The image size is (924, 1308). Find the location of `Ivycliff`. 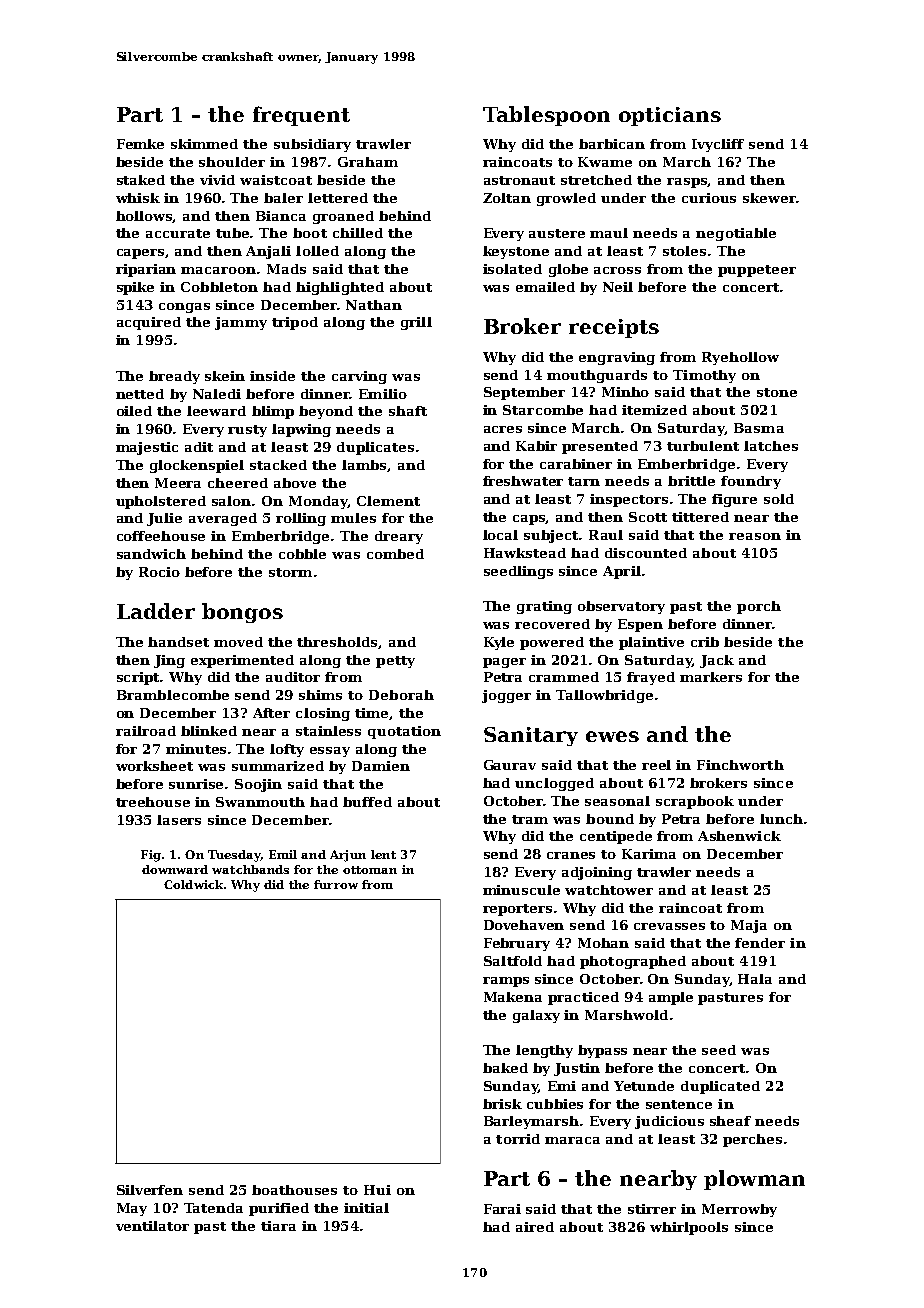

Ivycliff is located at coordinates (718, 145).
